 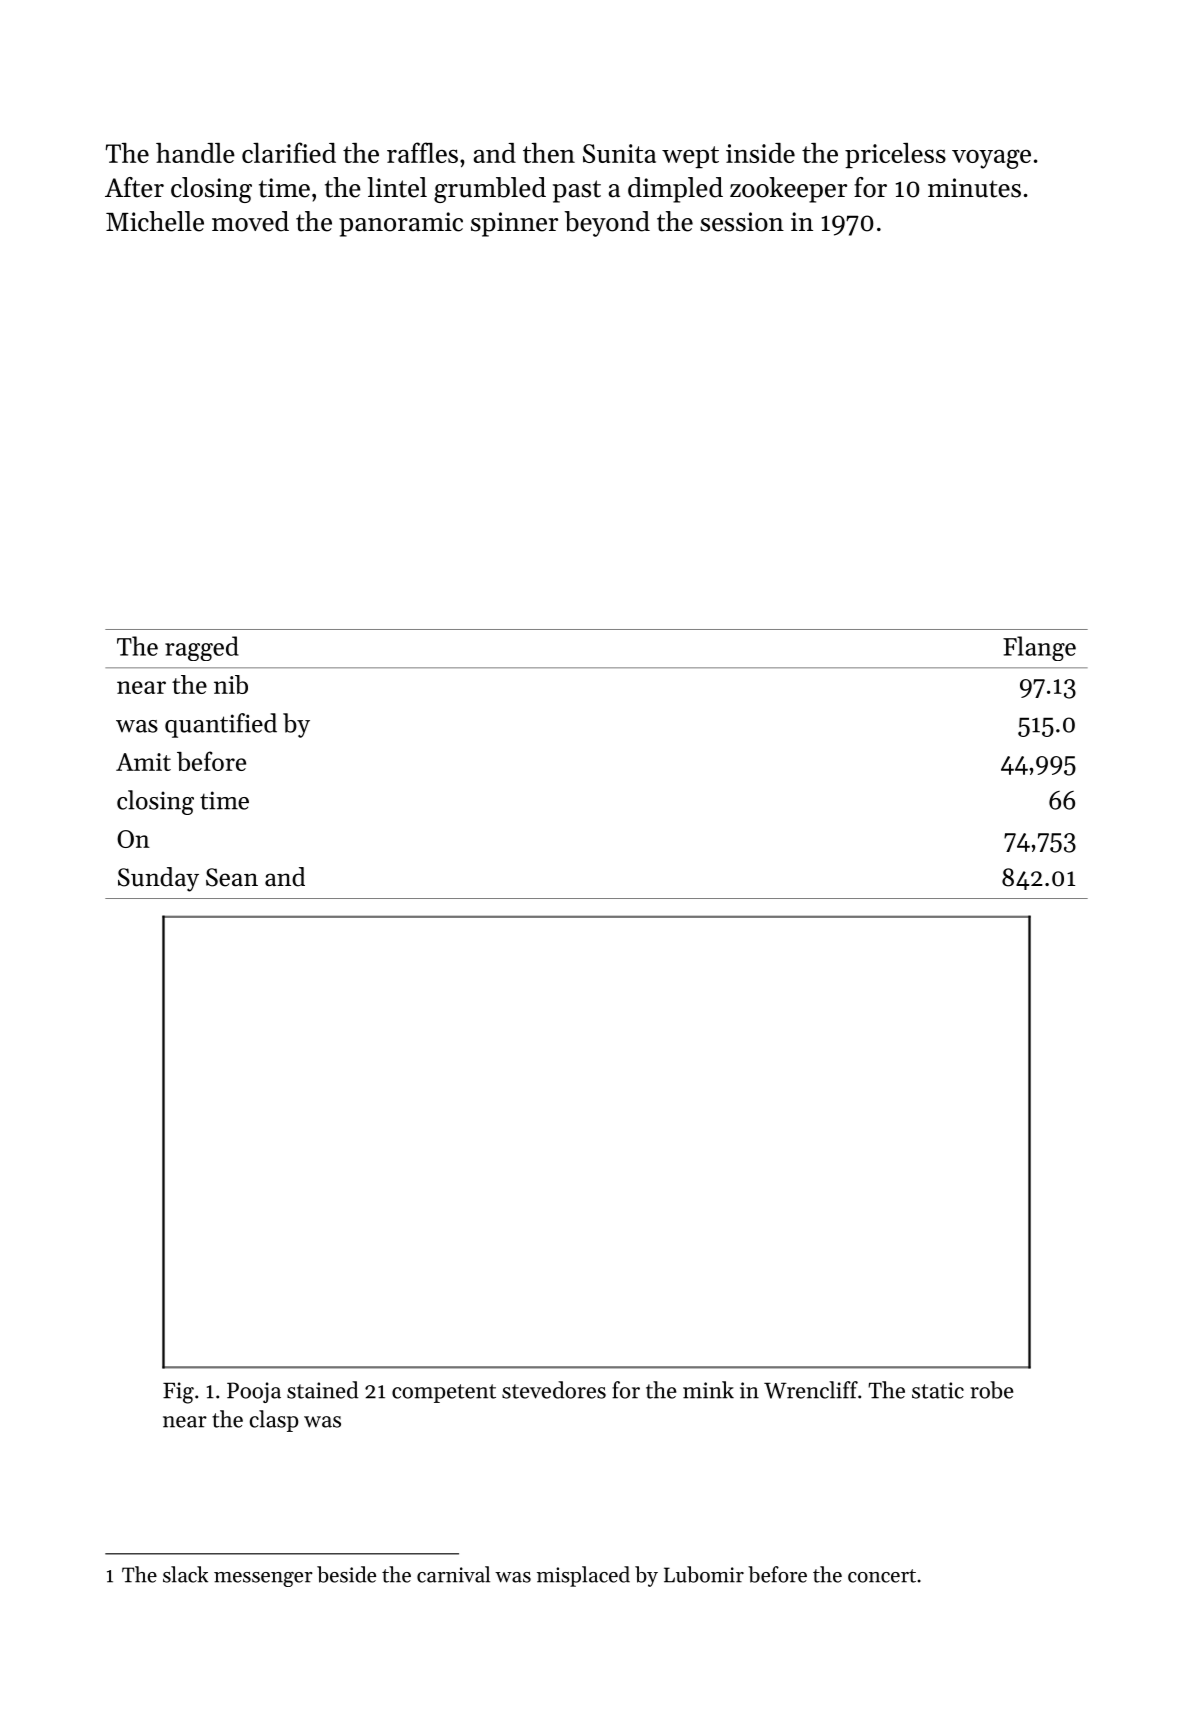 What do you see at coordinates (1039, 648) in the document?
I see `Flange` at bounding box center [1039, 648].
